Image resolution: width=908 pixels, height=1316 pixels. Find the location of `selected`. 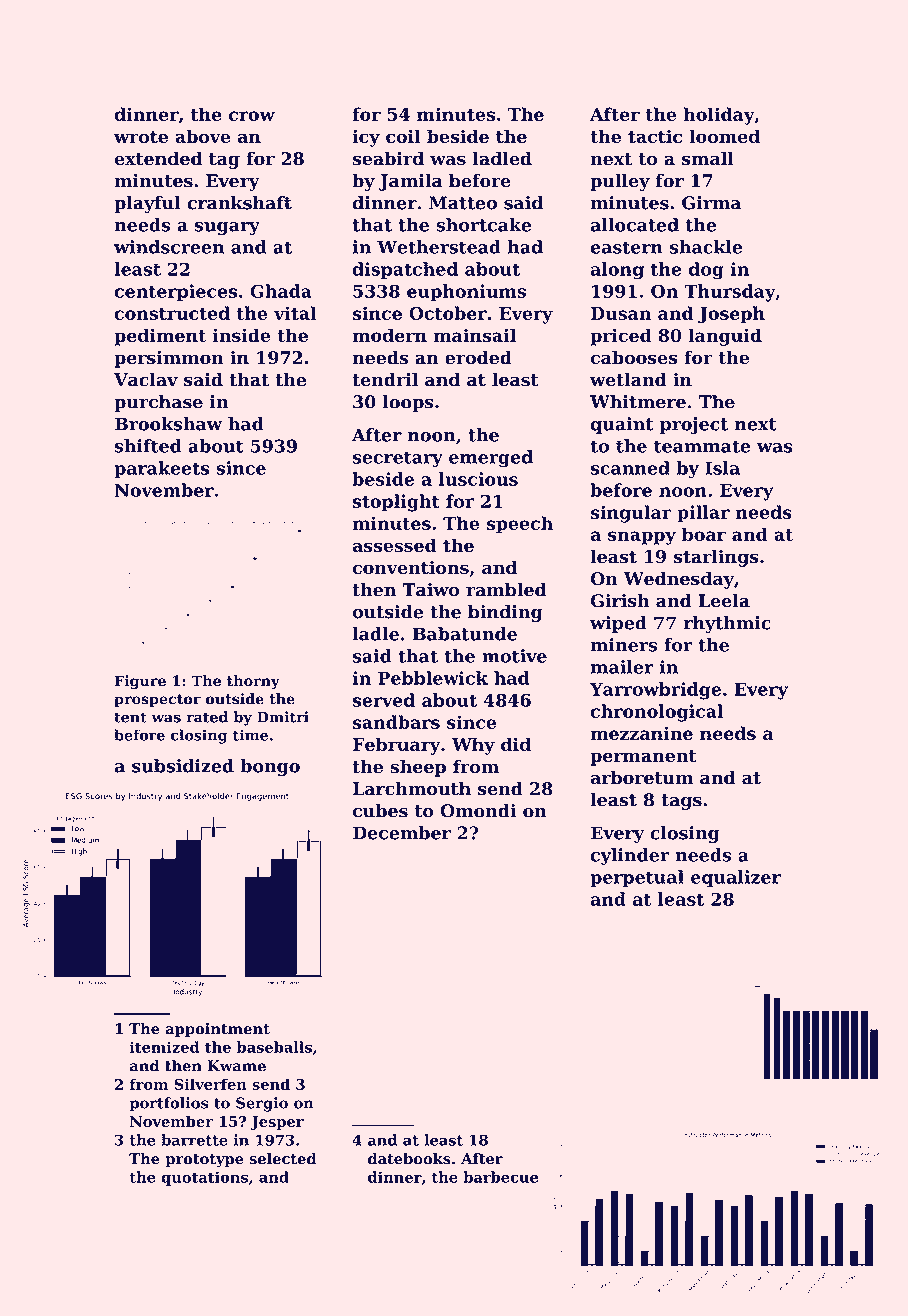

selected is located at coordinates (282, 1159).
